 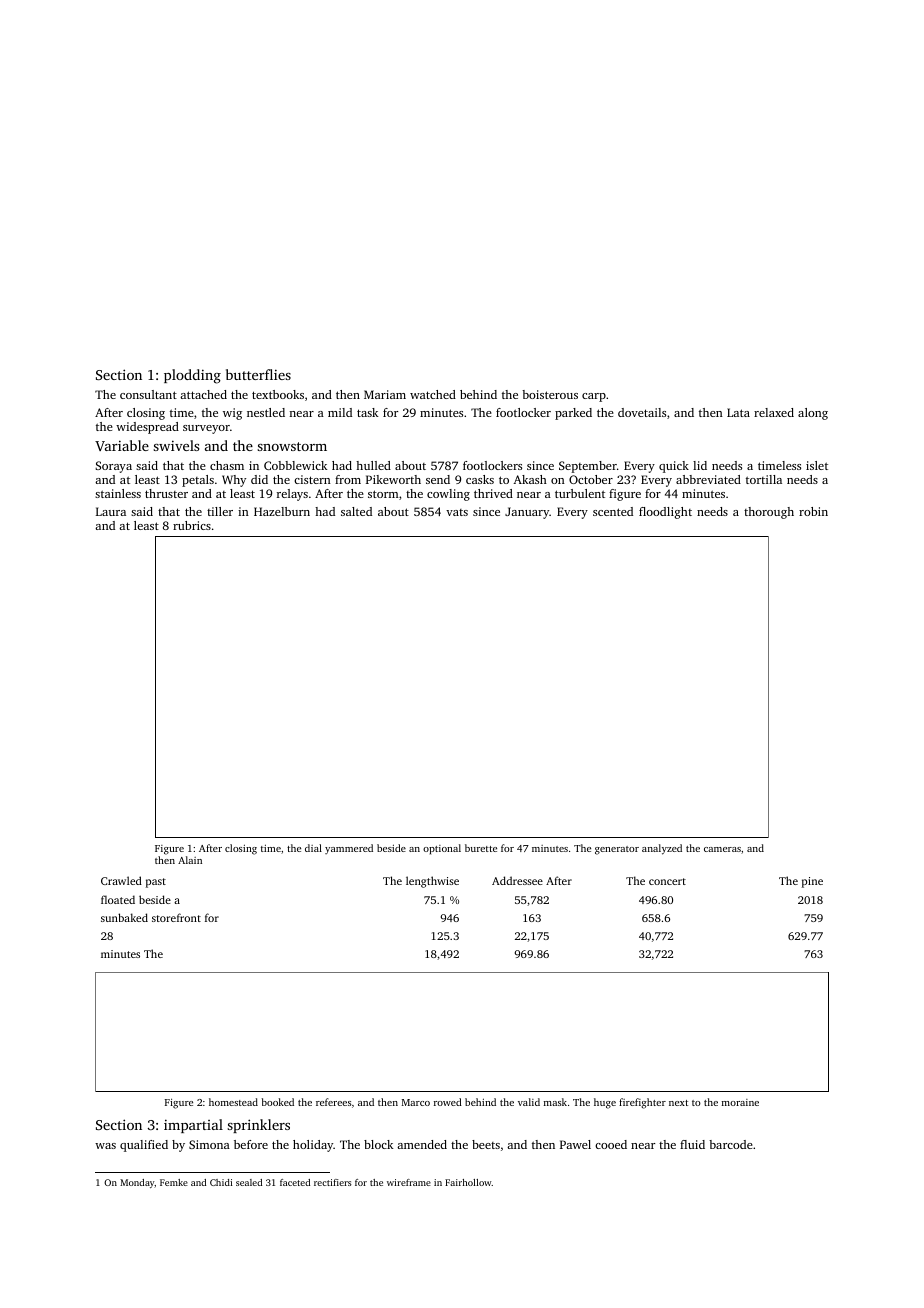 I want to click on January, so click(x=527, y=513).
